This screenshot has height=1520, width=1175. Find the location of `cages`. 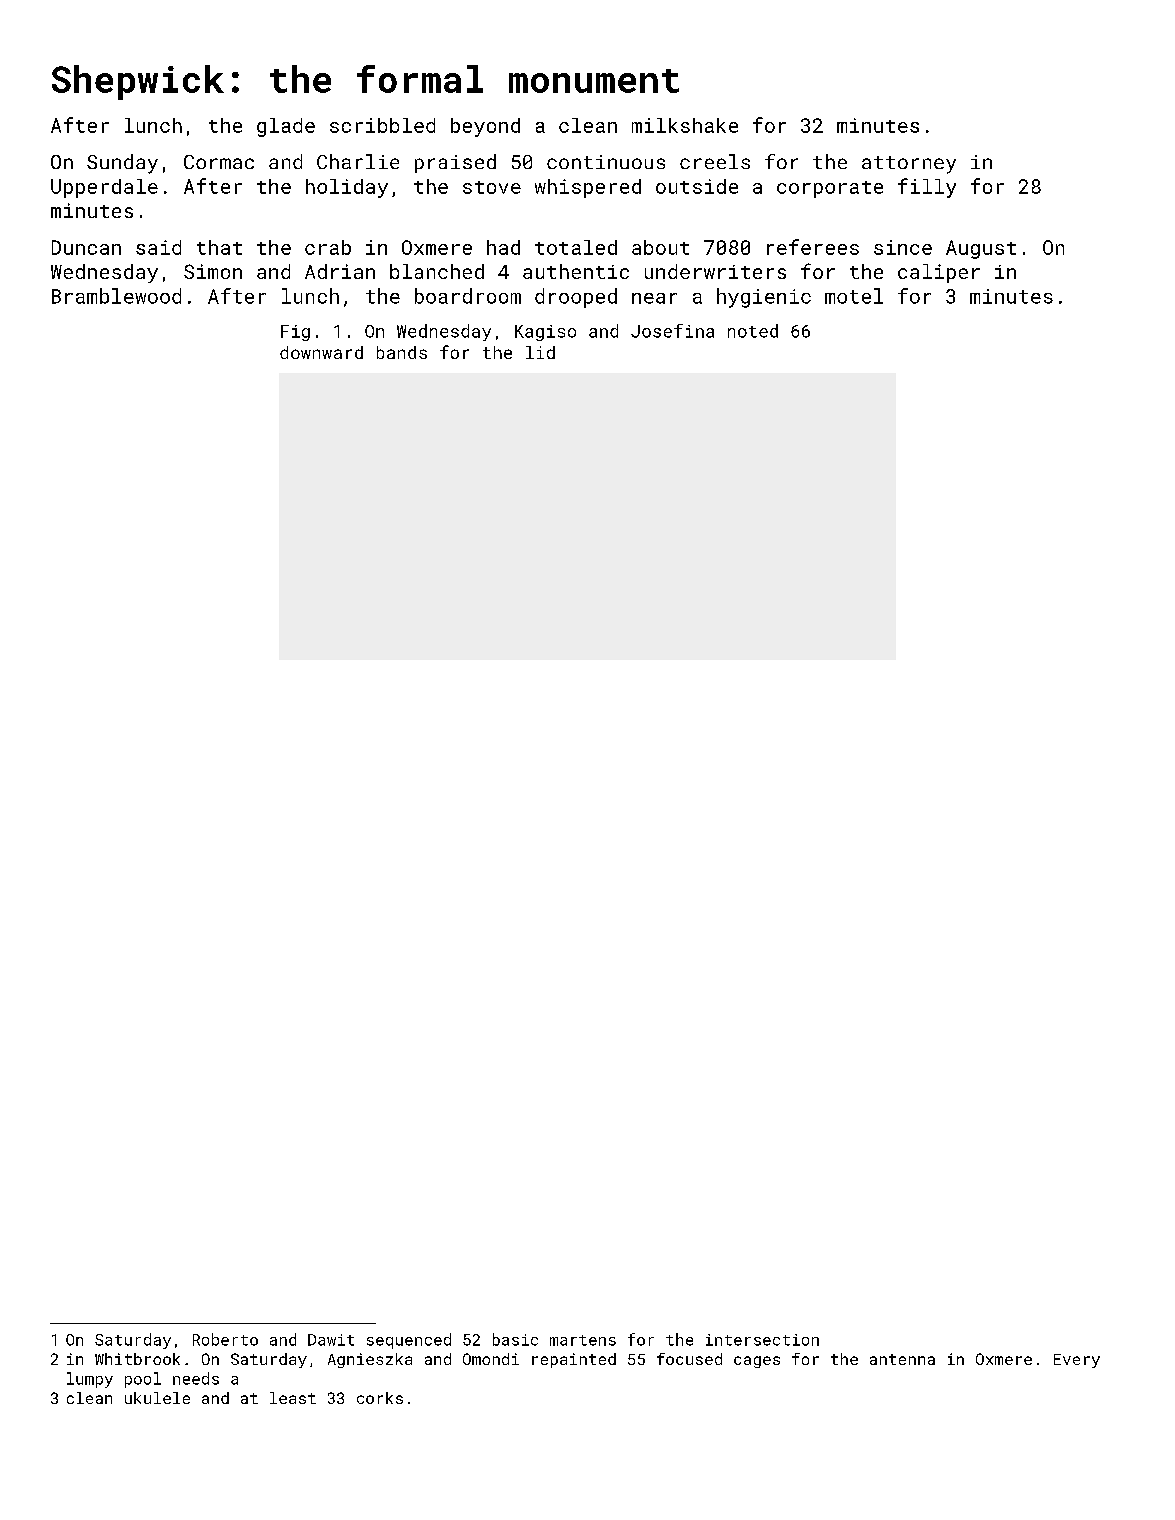

cages is located at coordinates (757, 1362).
